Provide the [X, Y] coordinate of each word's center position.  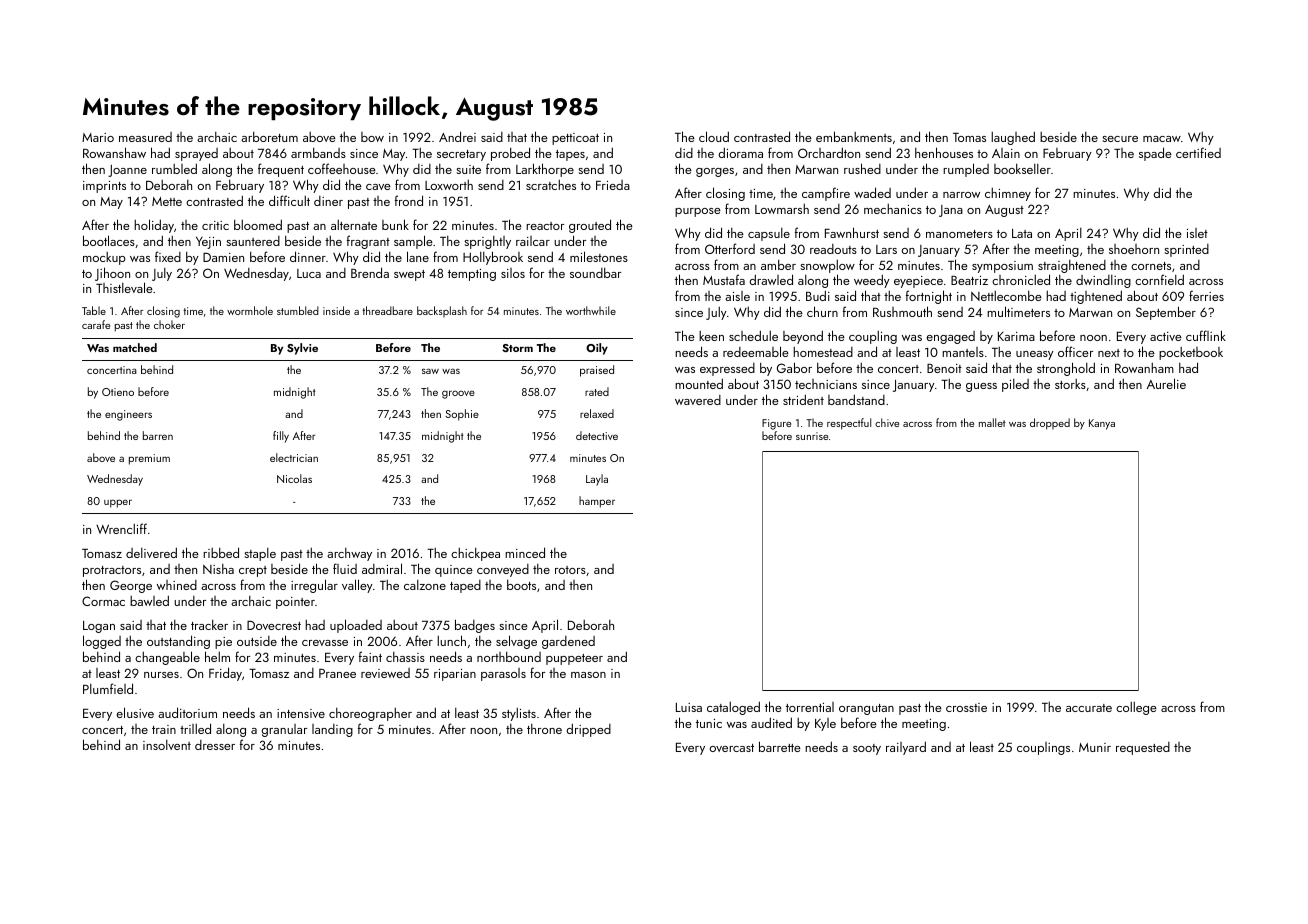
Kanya [1102, 424]
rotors [570, 570]
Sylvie [302, 349]
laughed [1013, 138]
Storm [517, 348]
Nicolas [294, 478]
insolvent [167, 745]
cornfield [1159, 279]
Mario [98, 137]
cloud [714, 136]
